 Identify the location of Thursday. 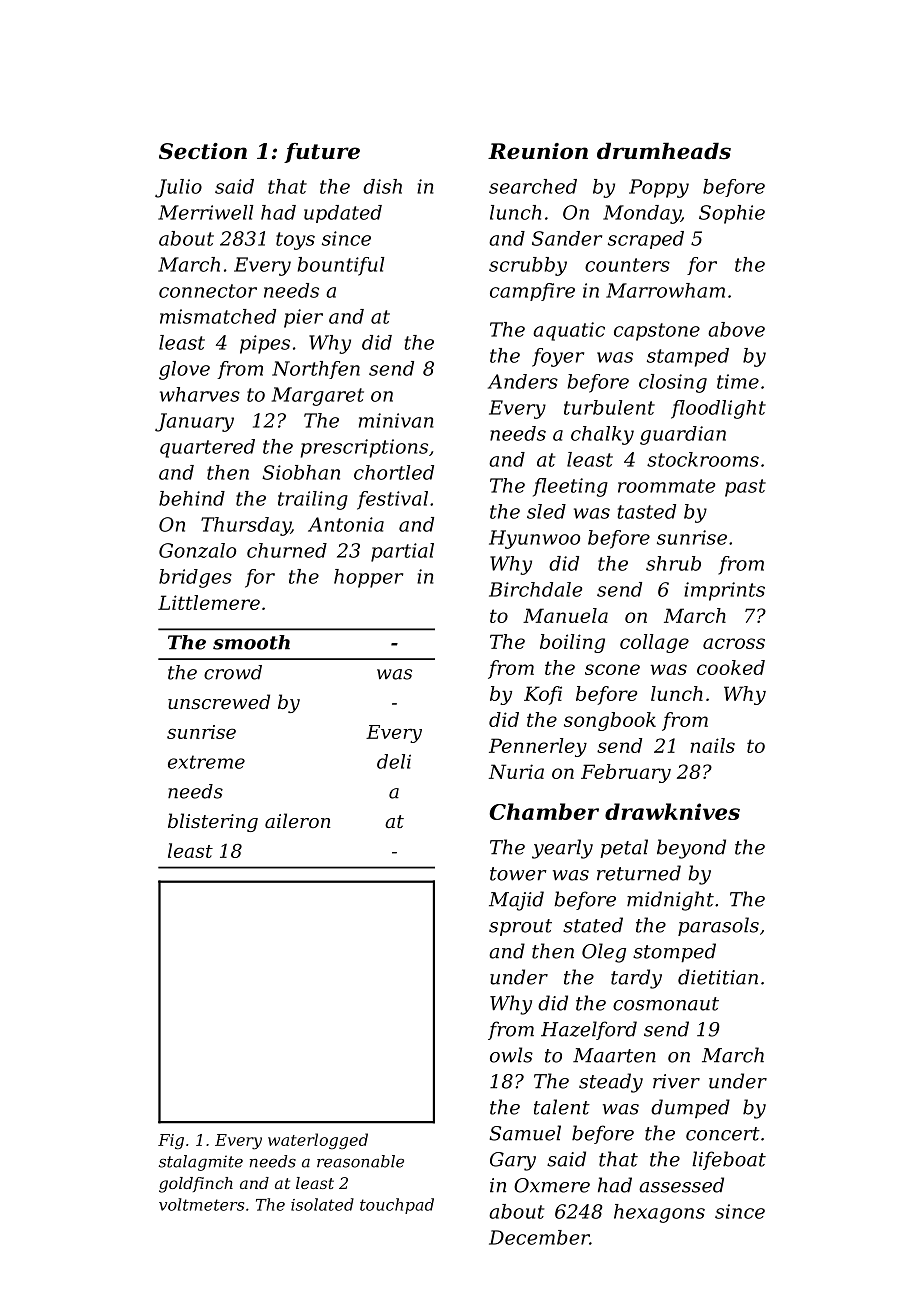
(246, 526).
